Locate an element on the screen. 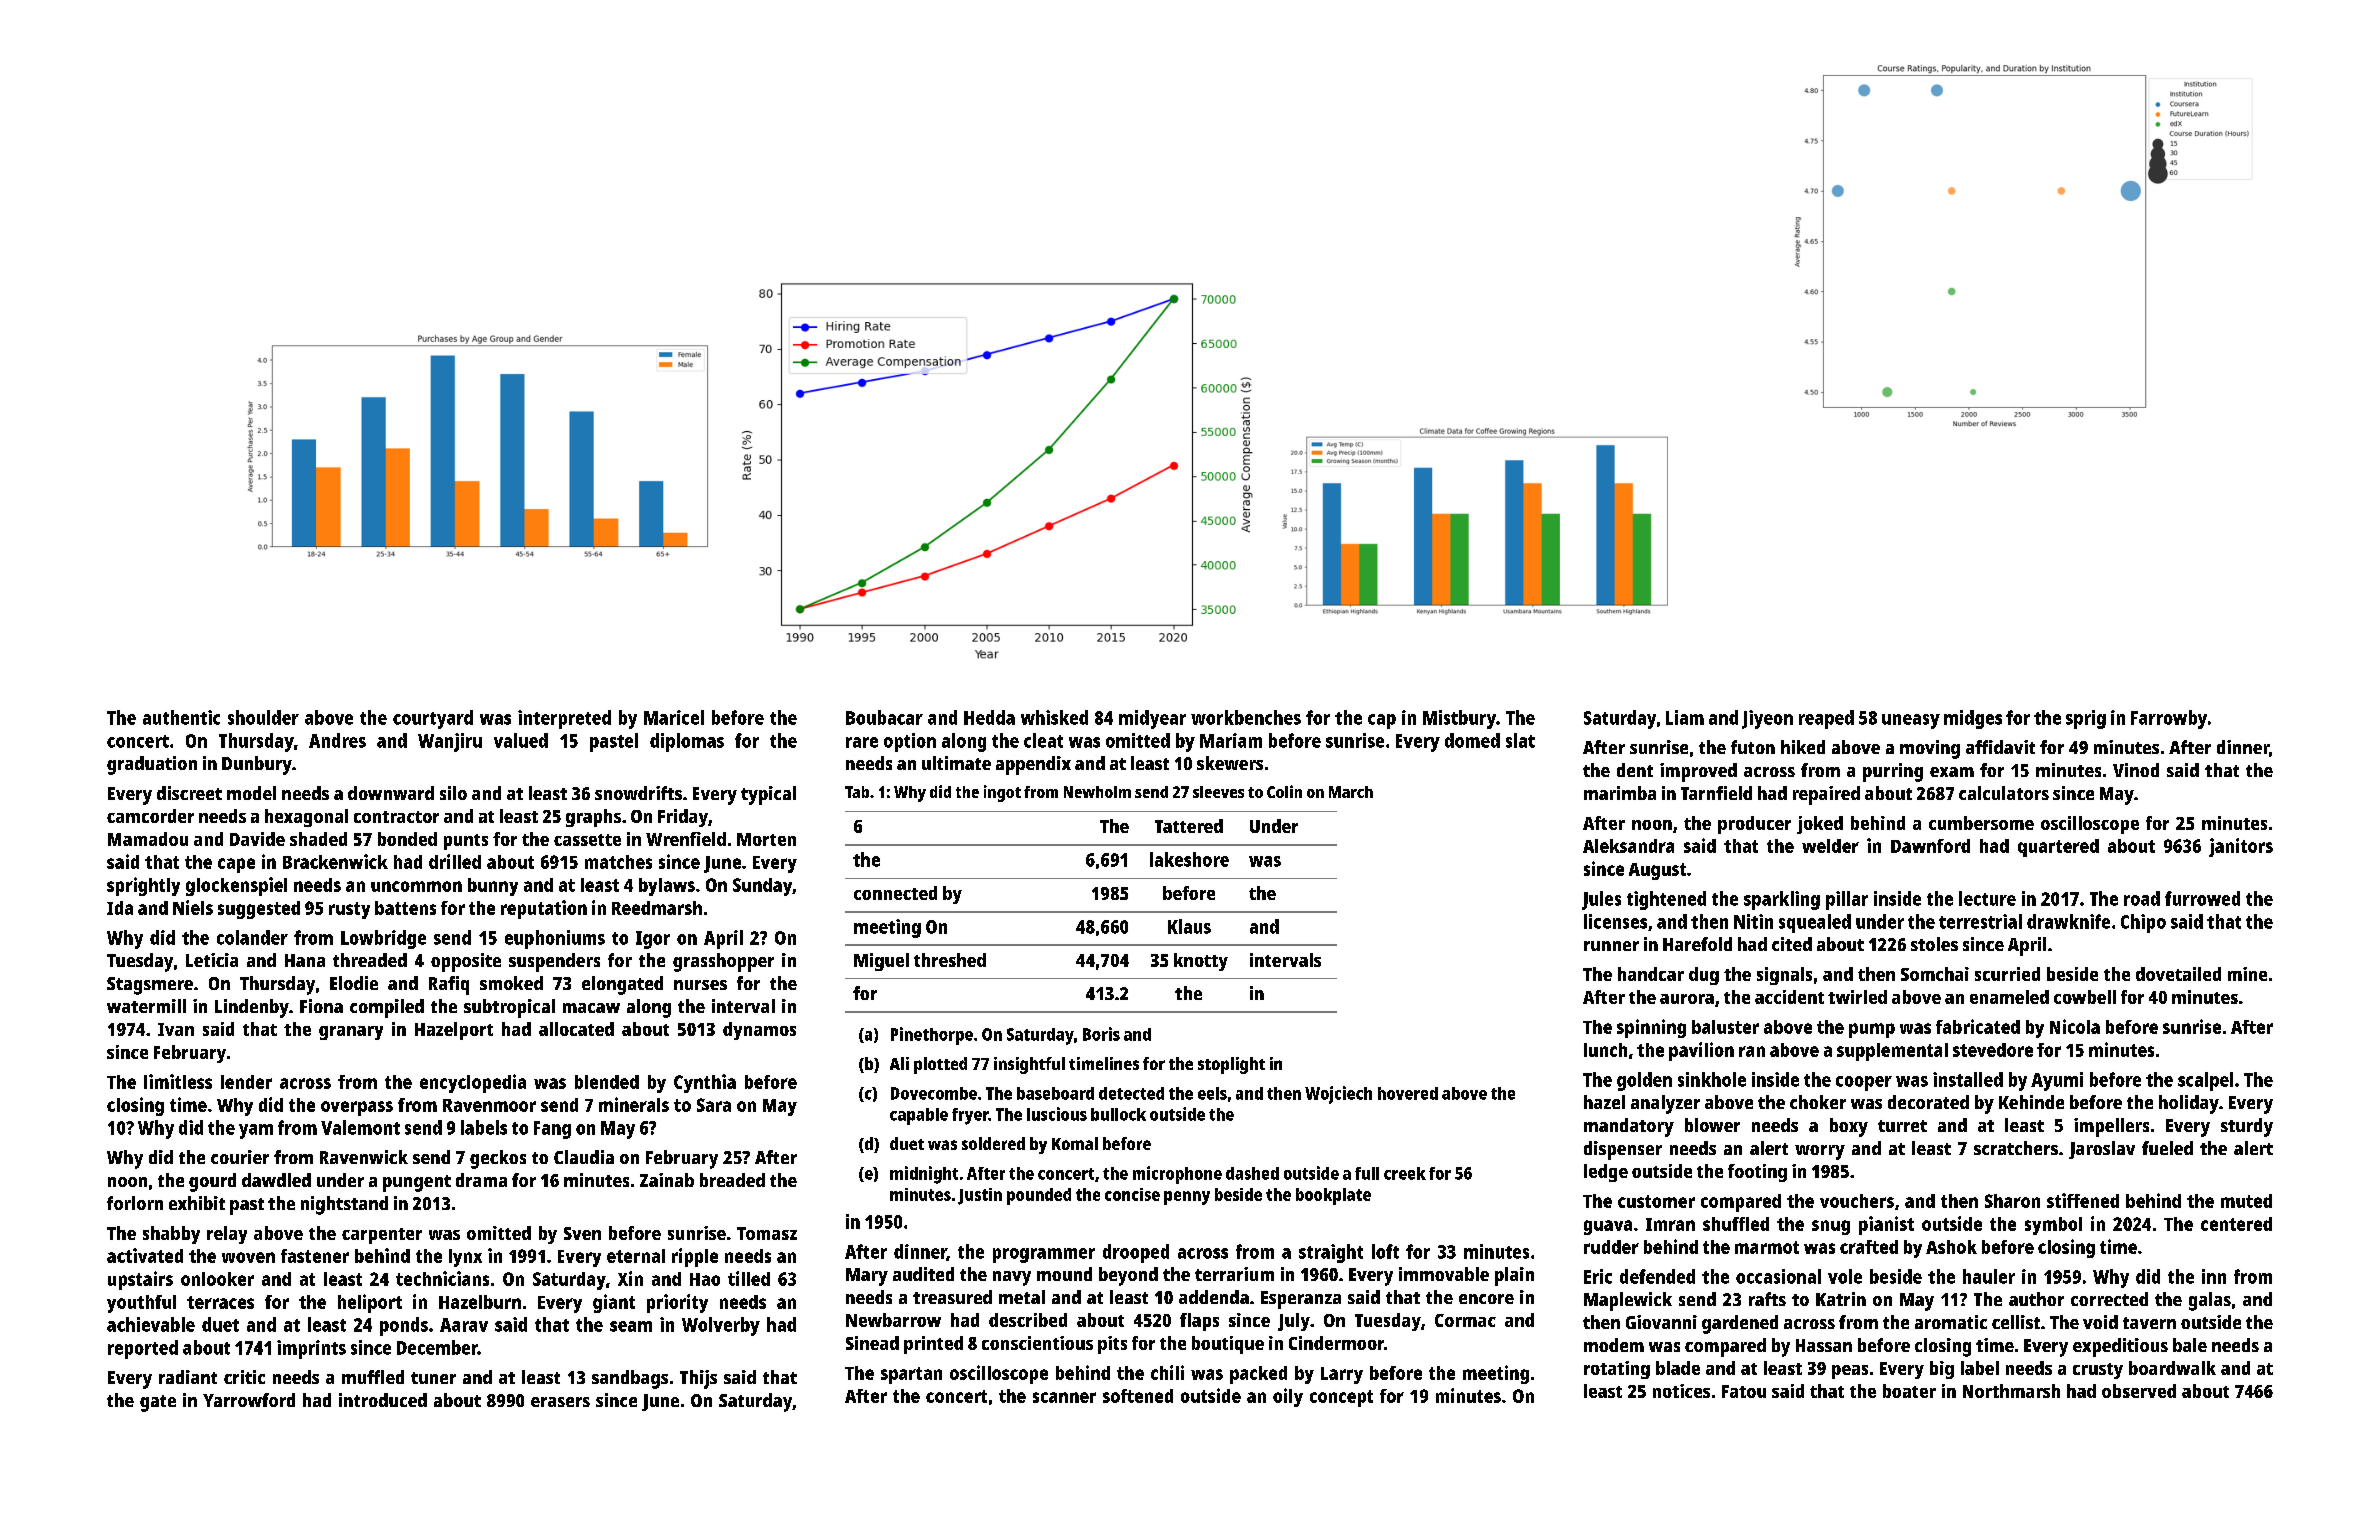 This screenshot has height=1540, width=2380. Miguel is located at coordinates (881, 962).
